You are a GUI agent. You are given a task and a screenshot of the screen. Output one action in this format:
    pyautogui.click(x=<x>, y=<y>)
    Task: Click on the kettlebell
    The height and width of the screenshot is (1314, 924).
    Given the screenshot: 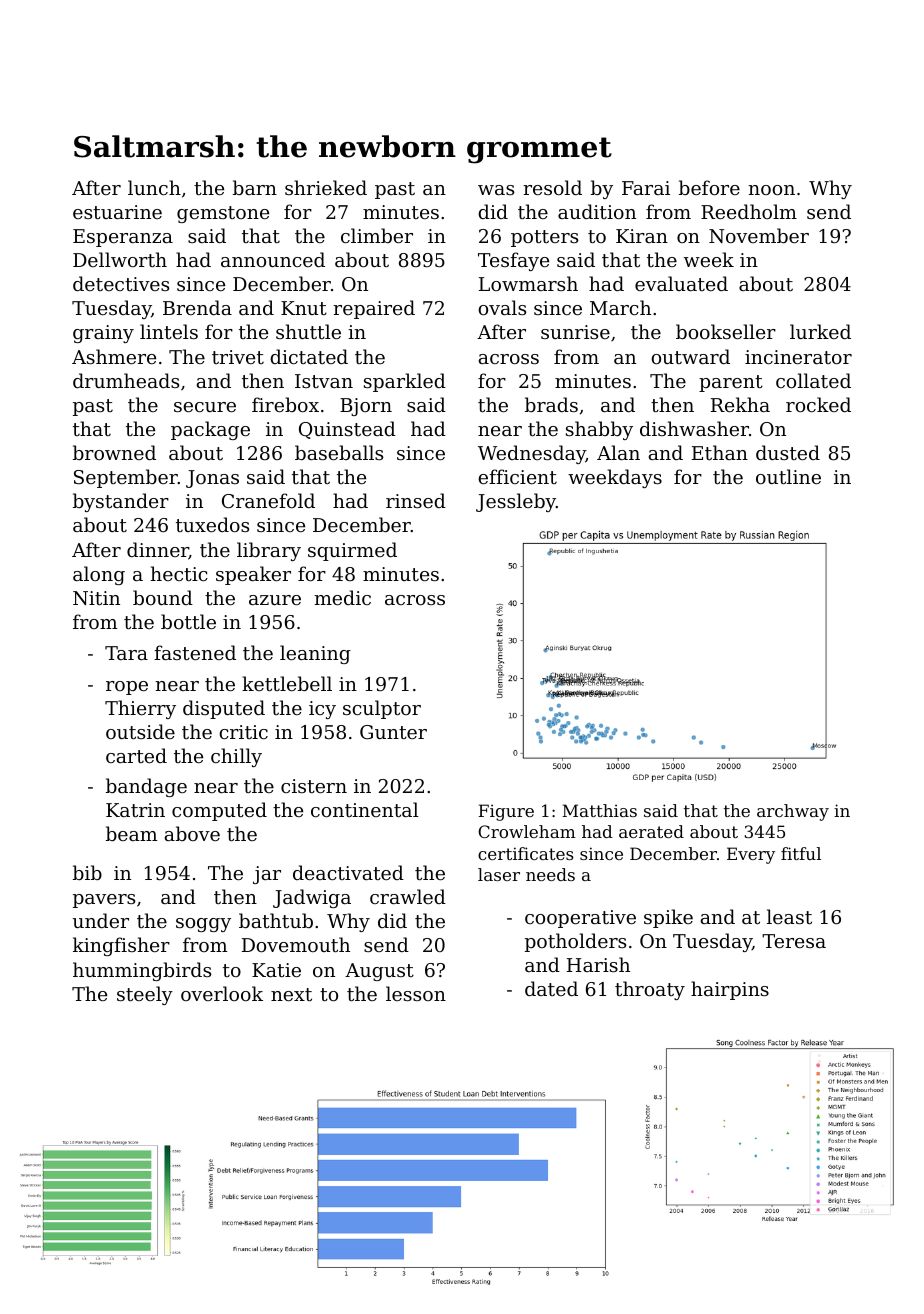 What is the action you would take?
    pyautogui.click(x=287, y=683)
